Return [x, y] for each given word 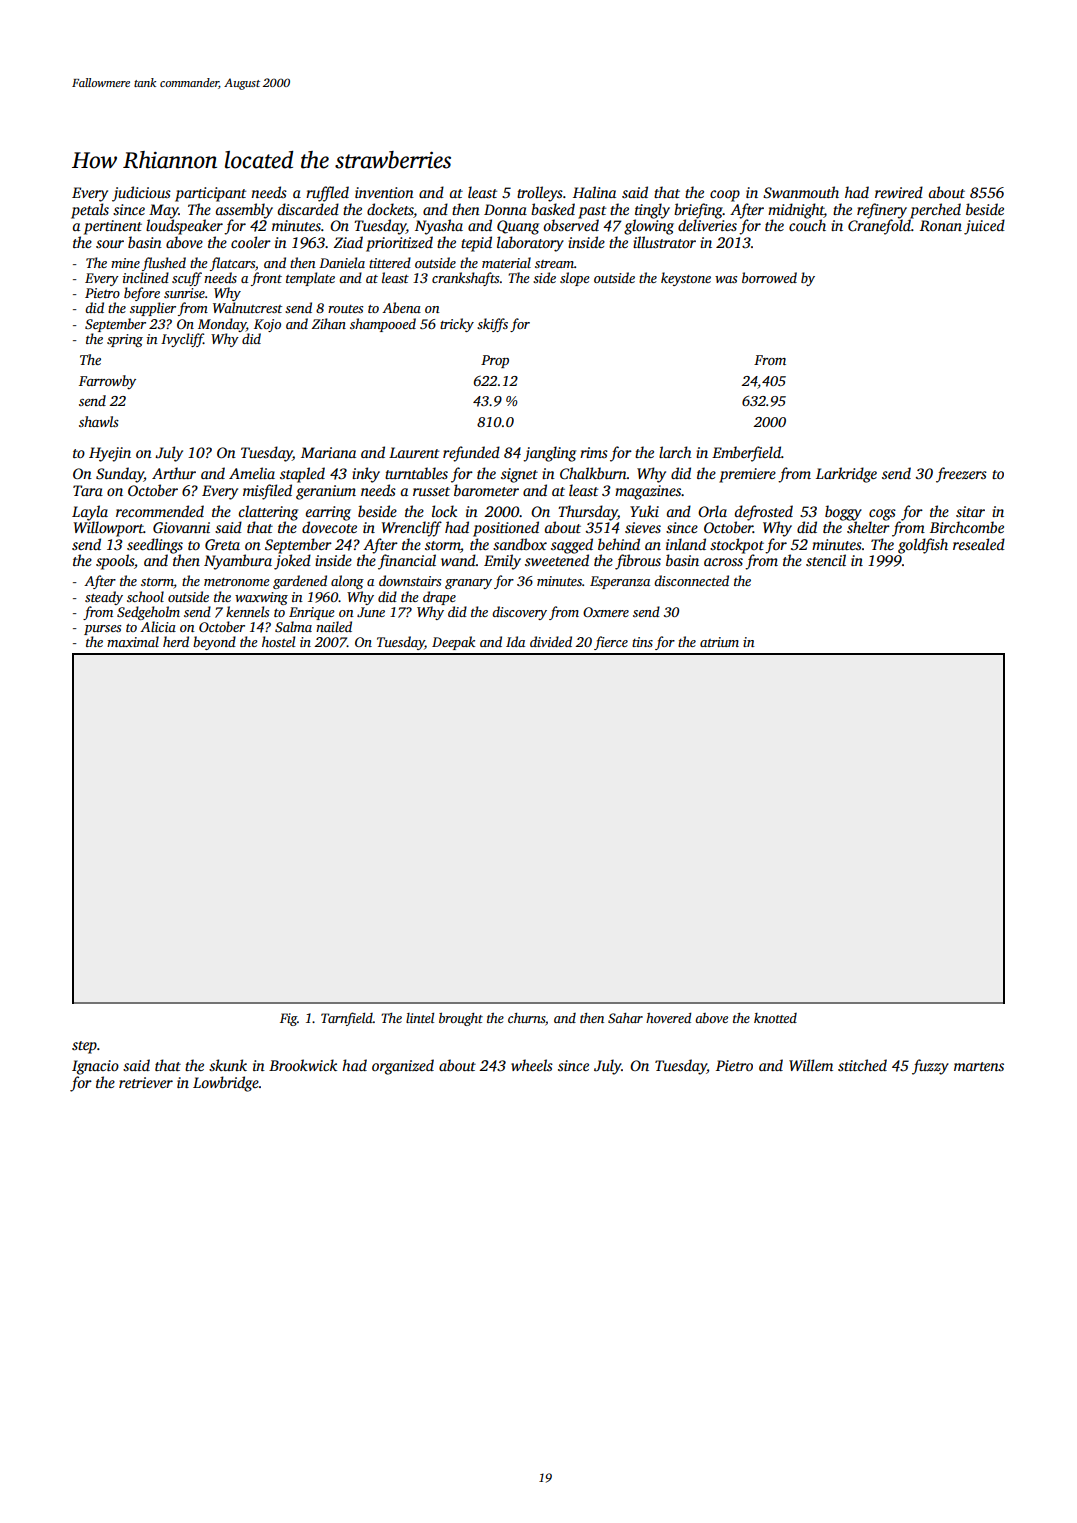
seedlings [155, 546]
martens [979, 1066]
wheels [532, 1065]
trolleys [540, 194]
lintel [420, 1018]
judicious [141, 194]
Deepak [453, 643]
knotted [775, 1018]
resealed [979, 544]
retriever [146, 1082]
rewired [899, 192]
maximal [133, 641]
